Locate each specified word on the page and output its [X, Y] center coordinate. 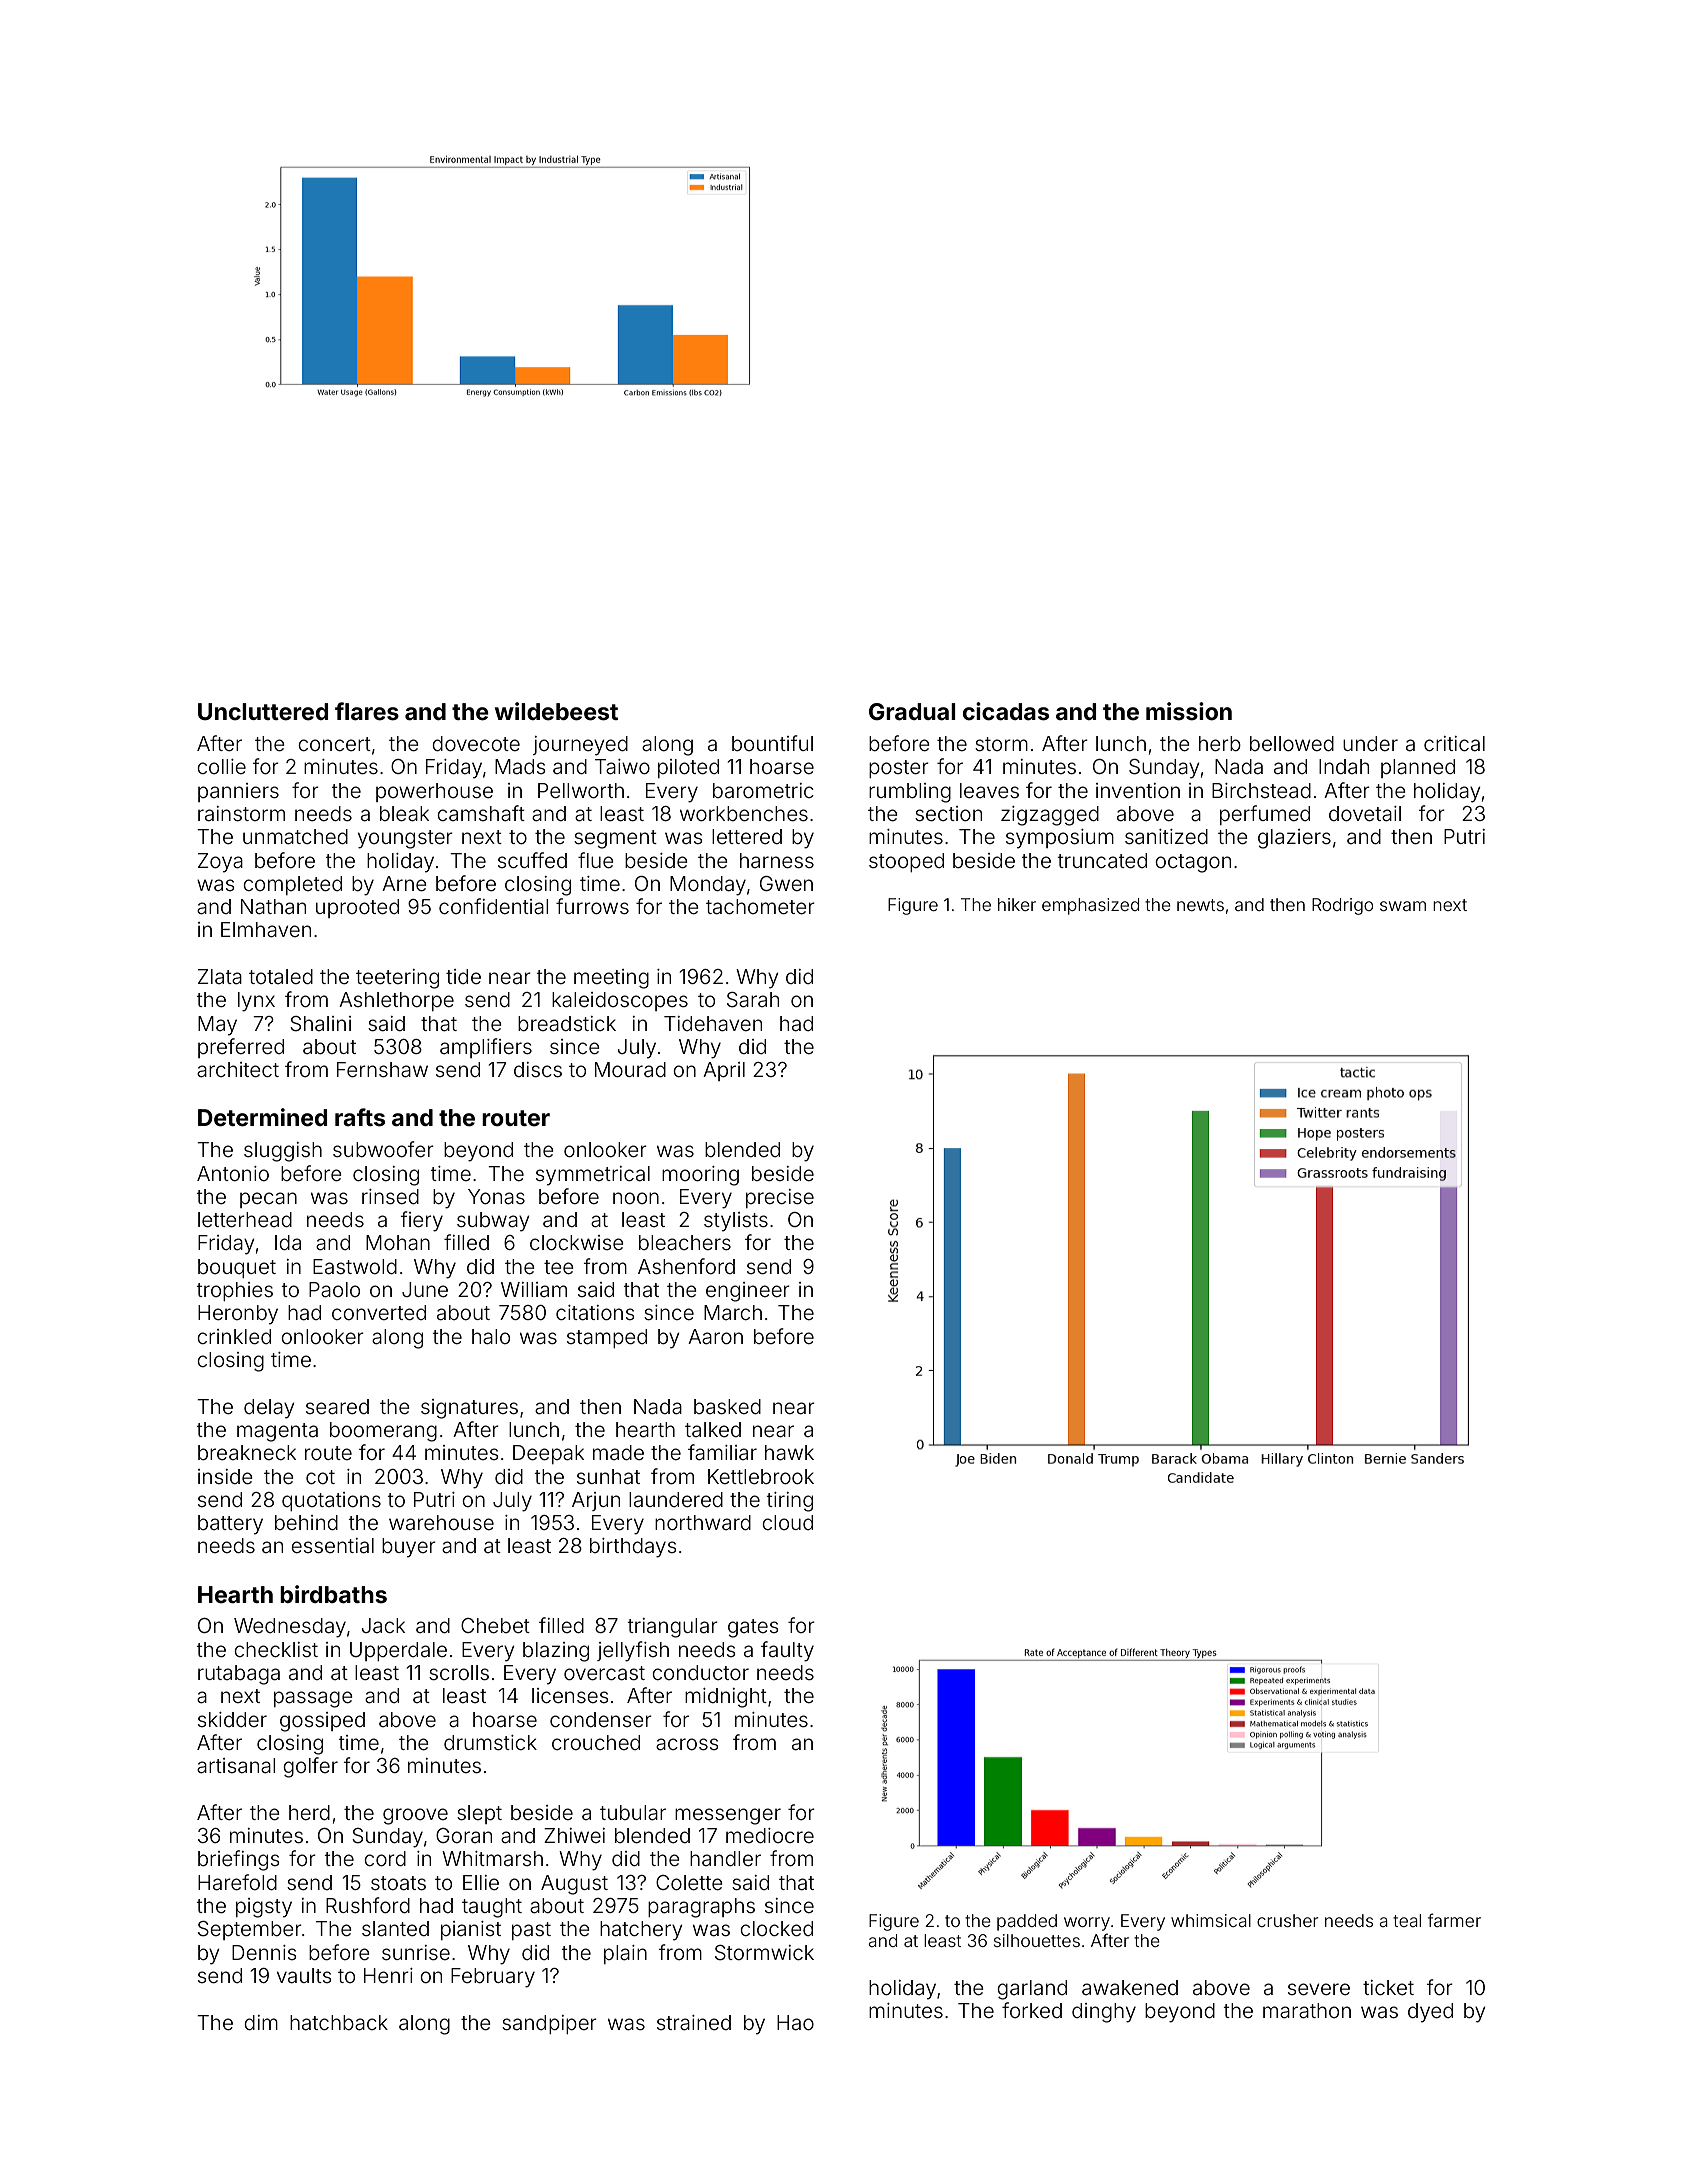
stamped [607, 1338]
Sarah [753, 1000]
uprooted [357, 908]
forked [1032, 2010]
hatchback [339, 2022]
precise [780, 1198]
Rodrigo [1342, 906]
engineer [748, 1292]
